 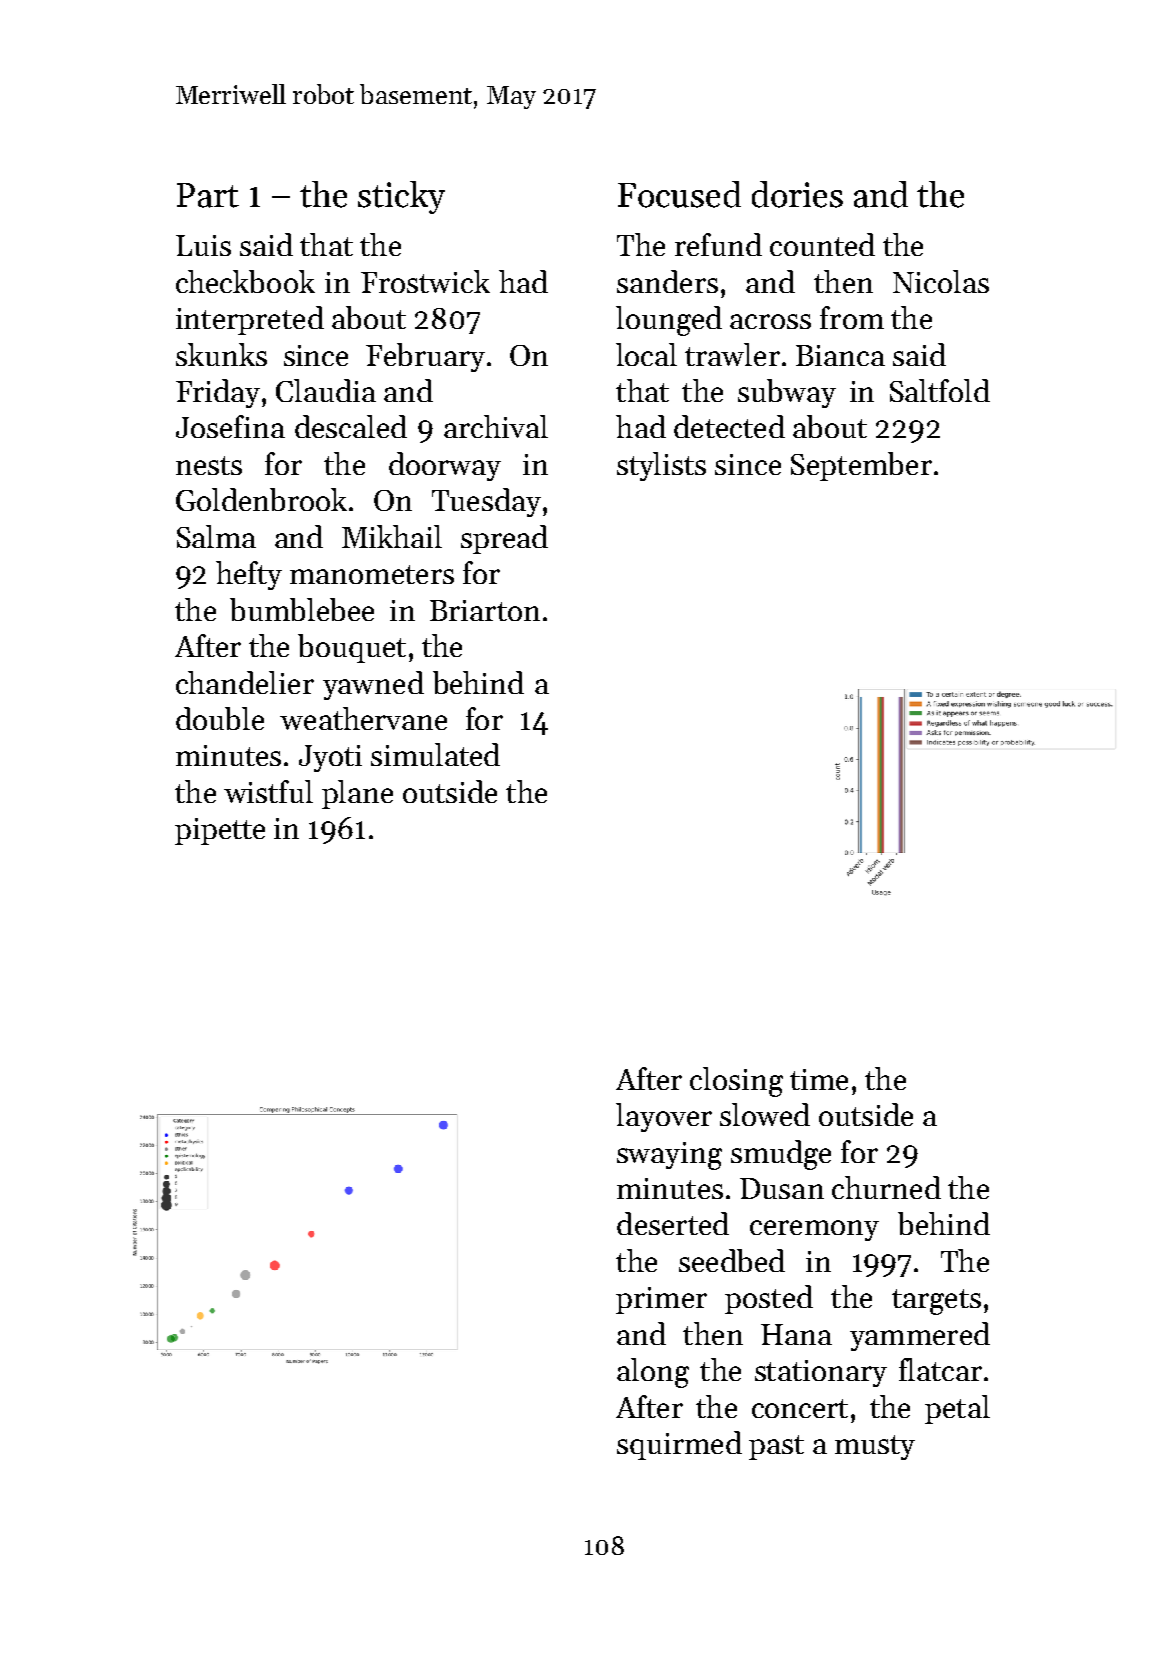 I want to click on closing, so click(x=736, y=1082).
